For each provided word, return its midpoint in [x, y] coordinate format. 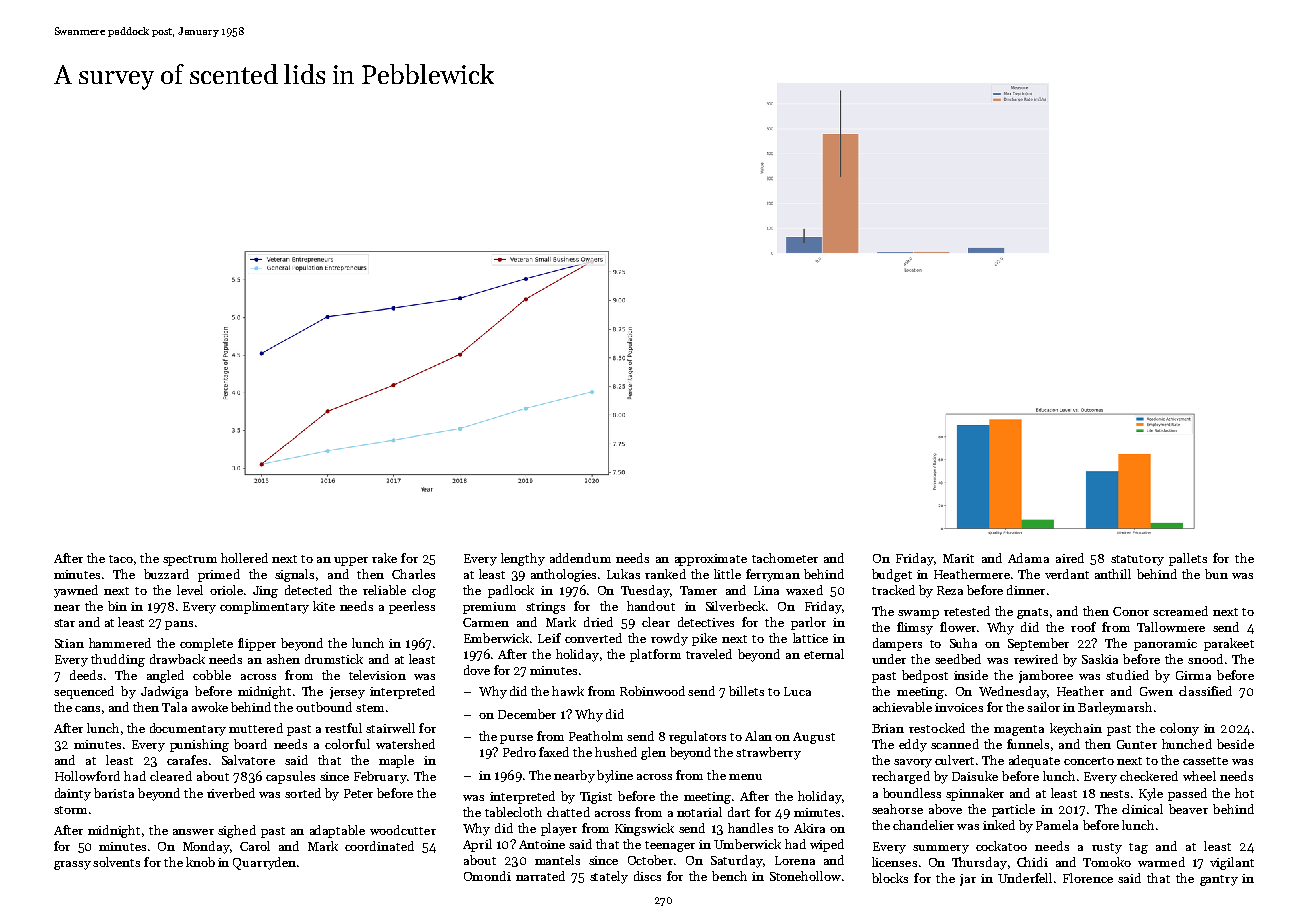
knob [200, 862]
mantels [557, 860]
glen [653, 753]
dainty [73, 794]
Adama [1028, 558]
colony [1179, 729]
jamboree [1046, 676]
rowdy [669, 639]
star [64, 623]
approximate [711, 560]
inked [999, 825]
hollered [244, 558]
